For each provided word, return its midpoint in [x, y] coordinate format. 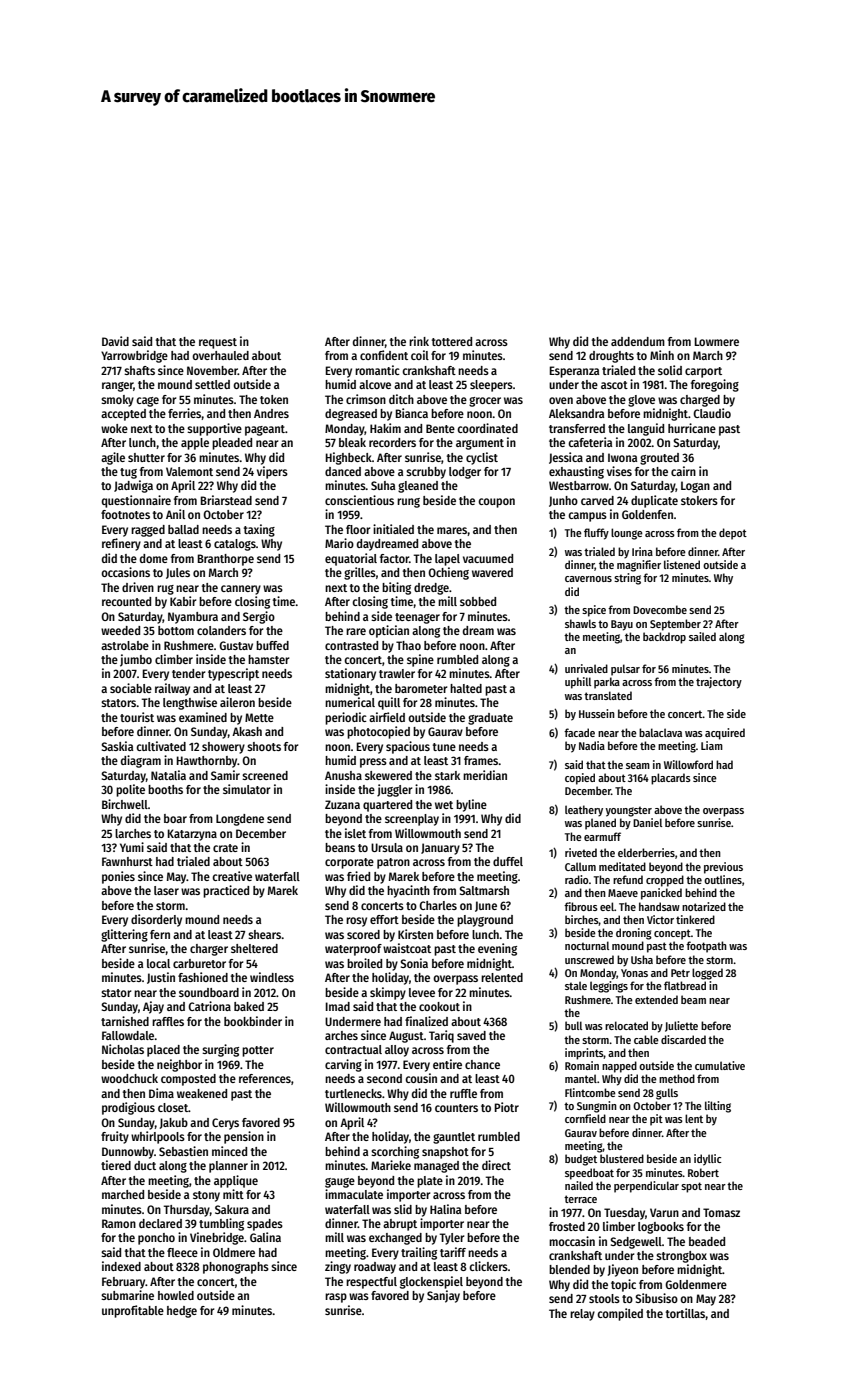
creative [232, 876]
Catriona [209, 1006]
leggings [609, 987]
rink [419, 341]
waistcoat [407, 948]
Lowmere [717, 341]
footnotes [125, 514]
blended [569, 1269]
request [218, 343]
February [124, 1283]
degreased [351, 415]
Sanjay [443, 1296]
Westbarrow [579, 485]
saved [471, 1035]
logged [707, 974]
